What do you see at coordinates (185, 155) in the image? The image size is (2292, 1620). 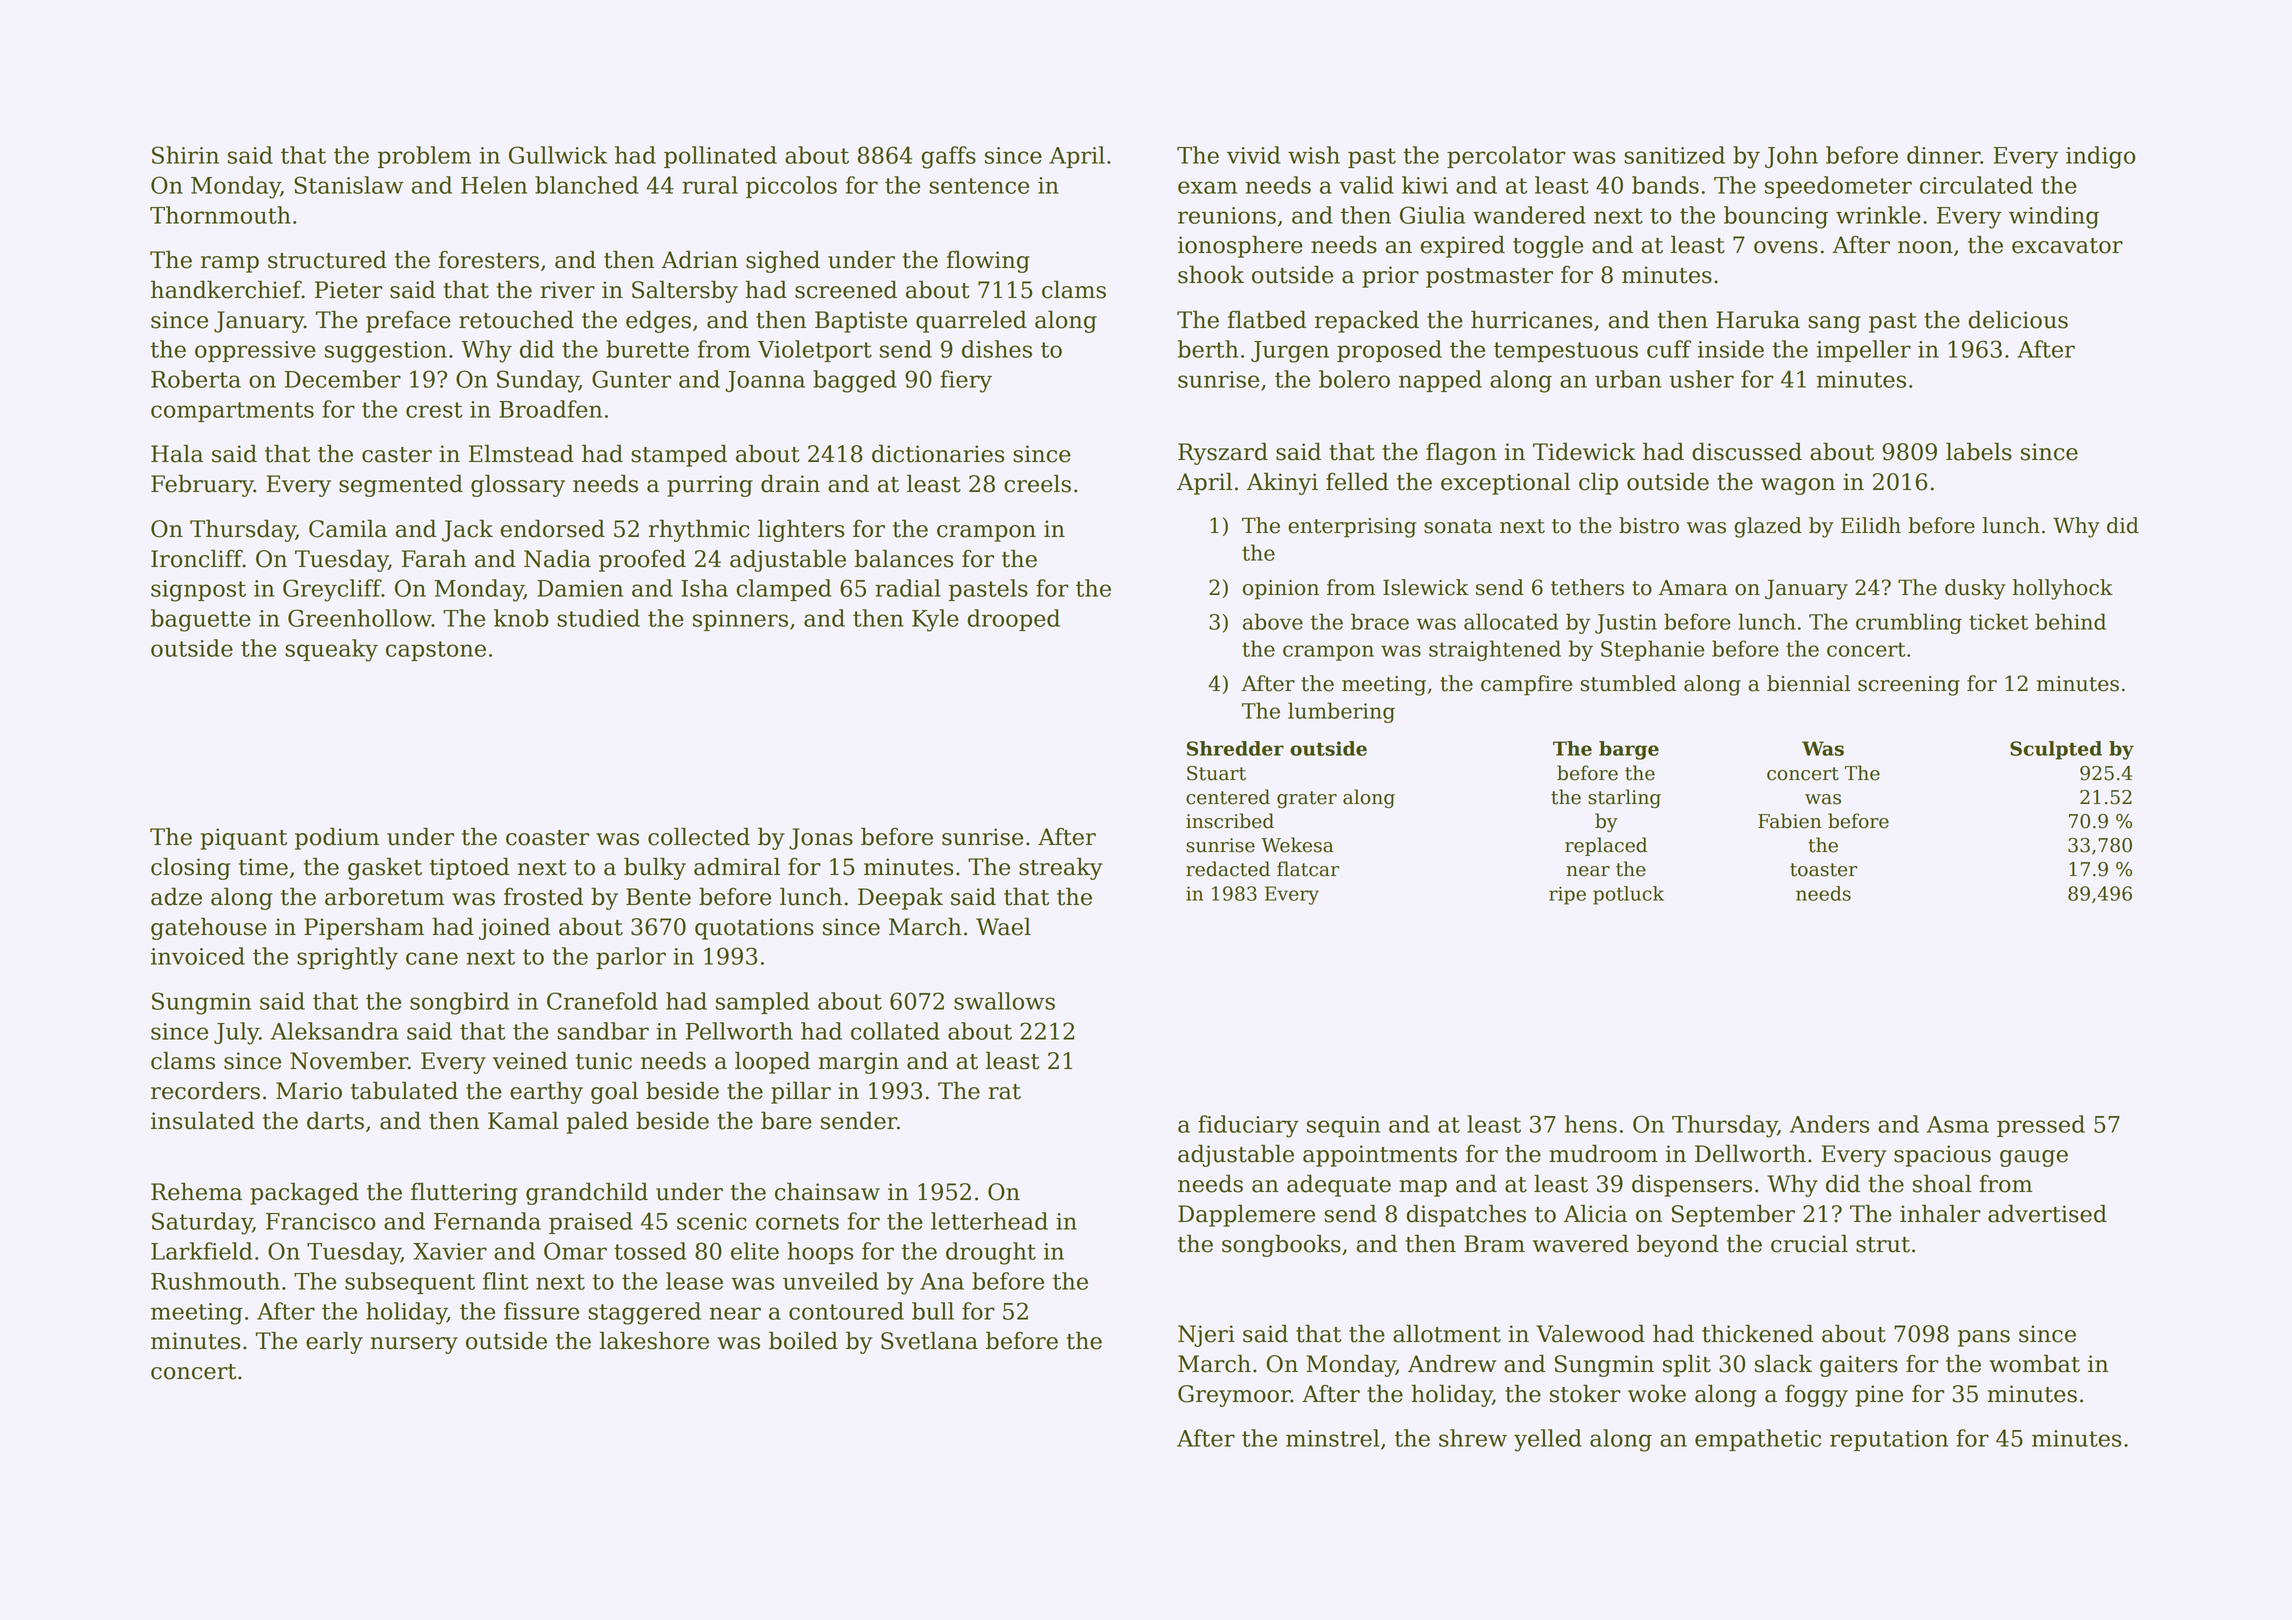 I see `Shirin` at bounding box center [185, 155].
